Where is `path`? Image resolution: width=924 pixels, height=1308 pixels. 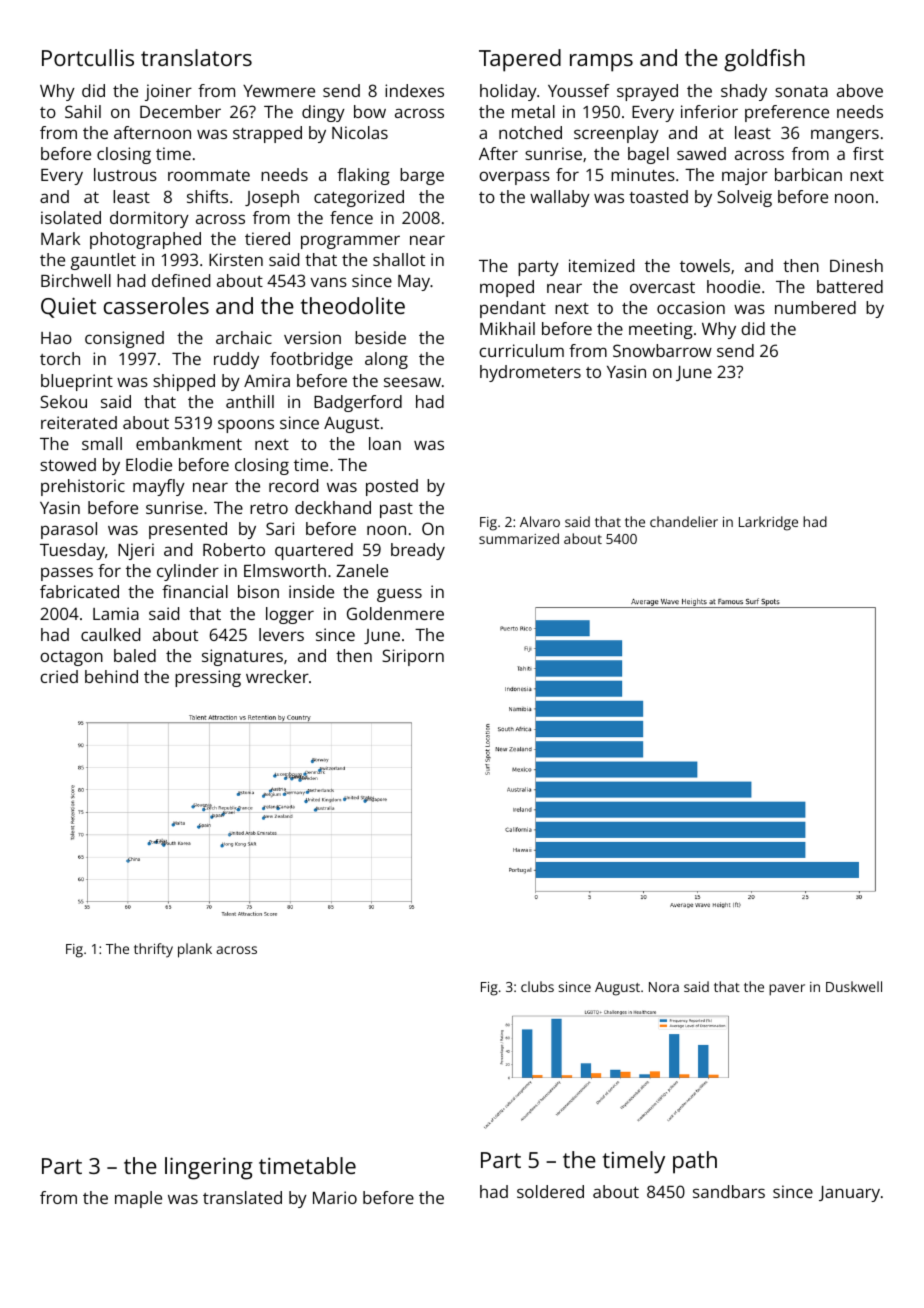
path is located at coordinates (695, 1162).
